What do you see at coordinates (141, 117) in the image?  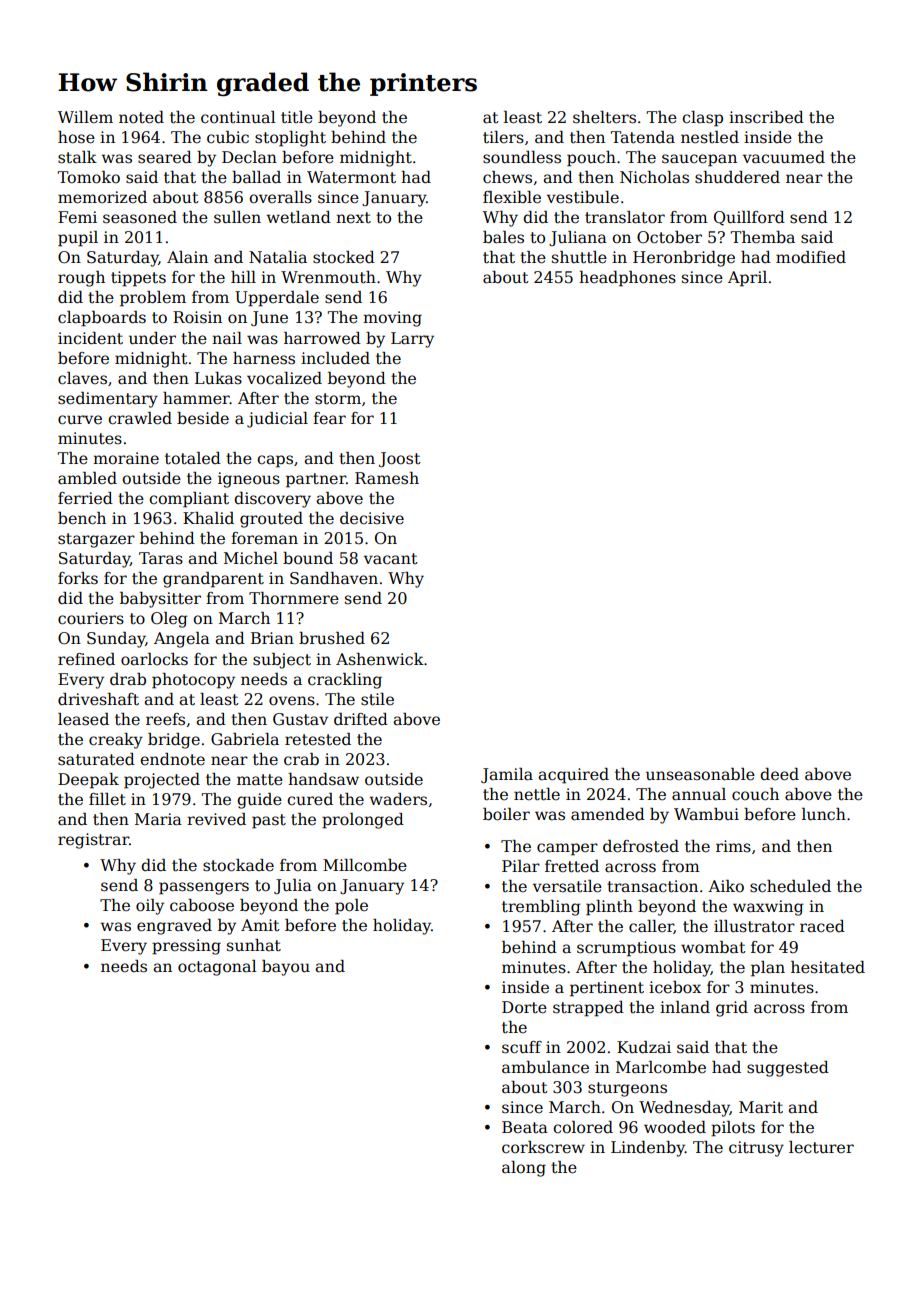 I see `noted` at bounding box center [141, 117].
